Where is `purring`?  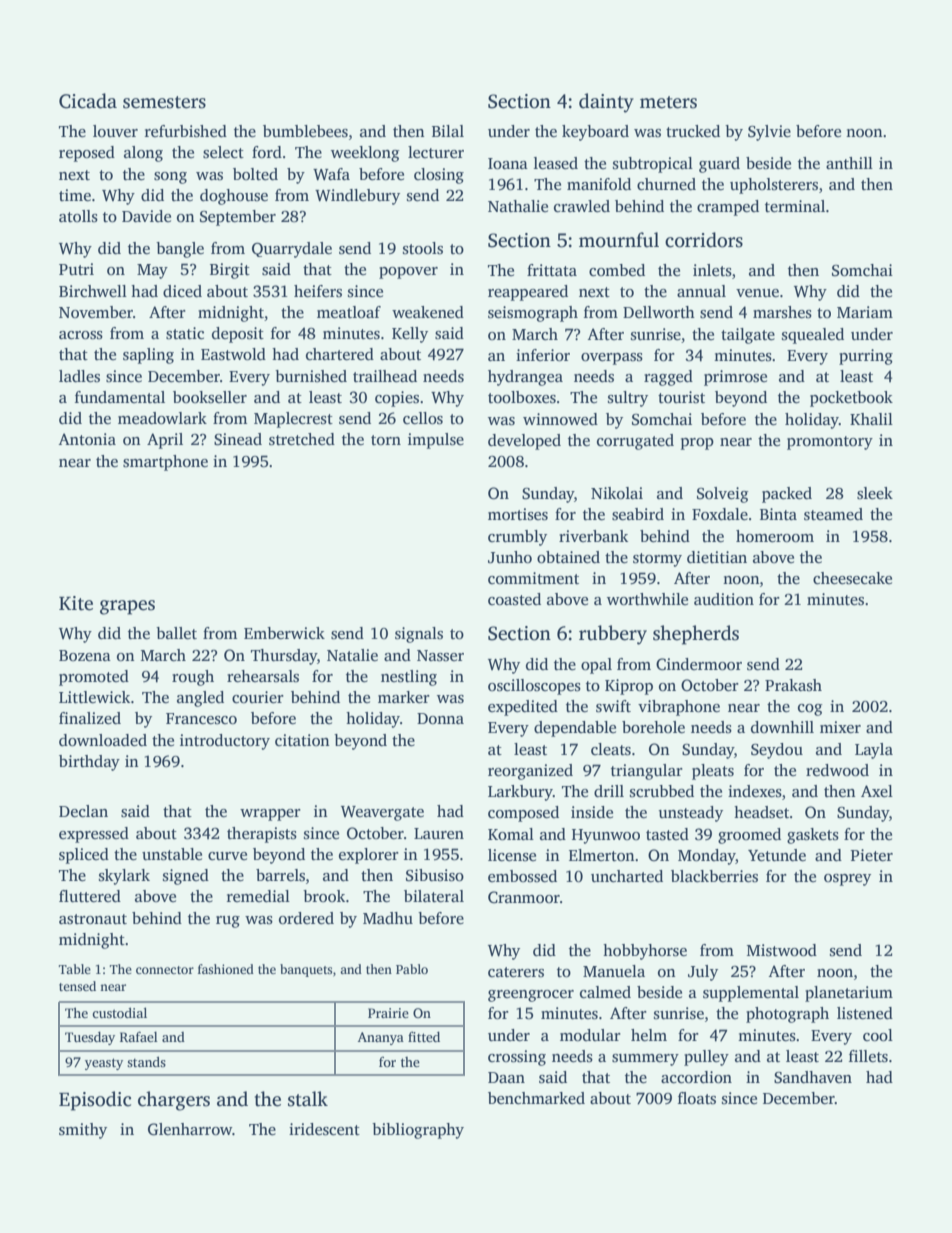
purring is located at coordinates (866, 357).
